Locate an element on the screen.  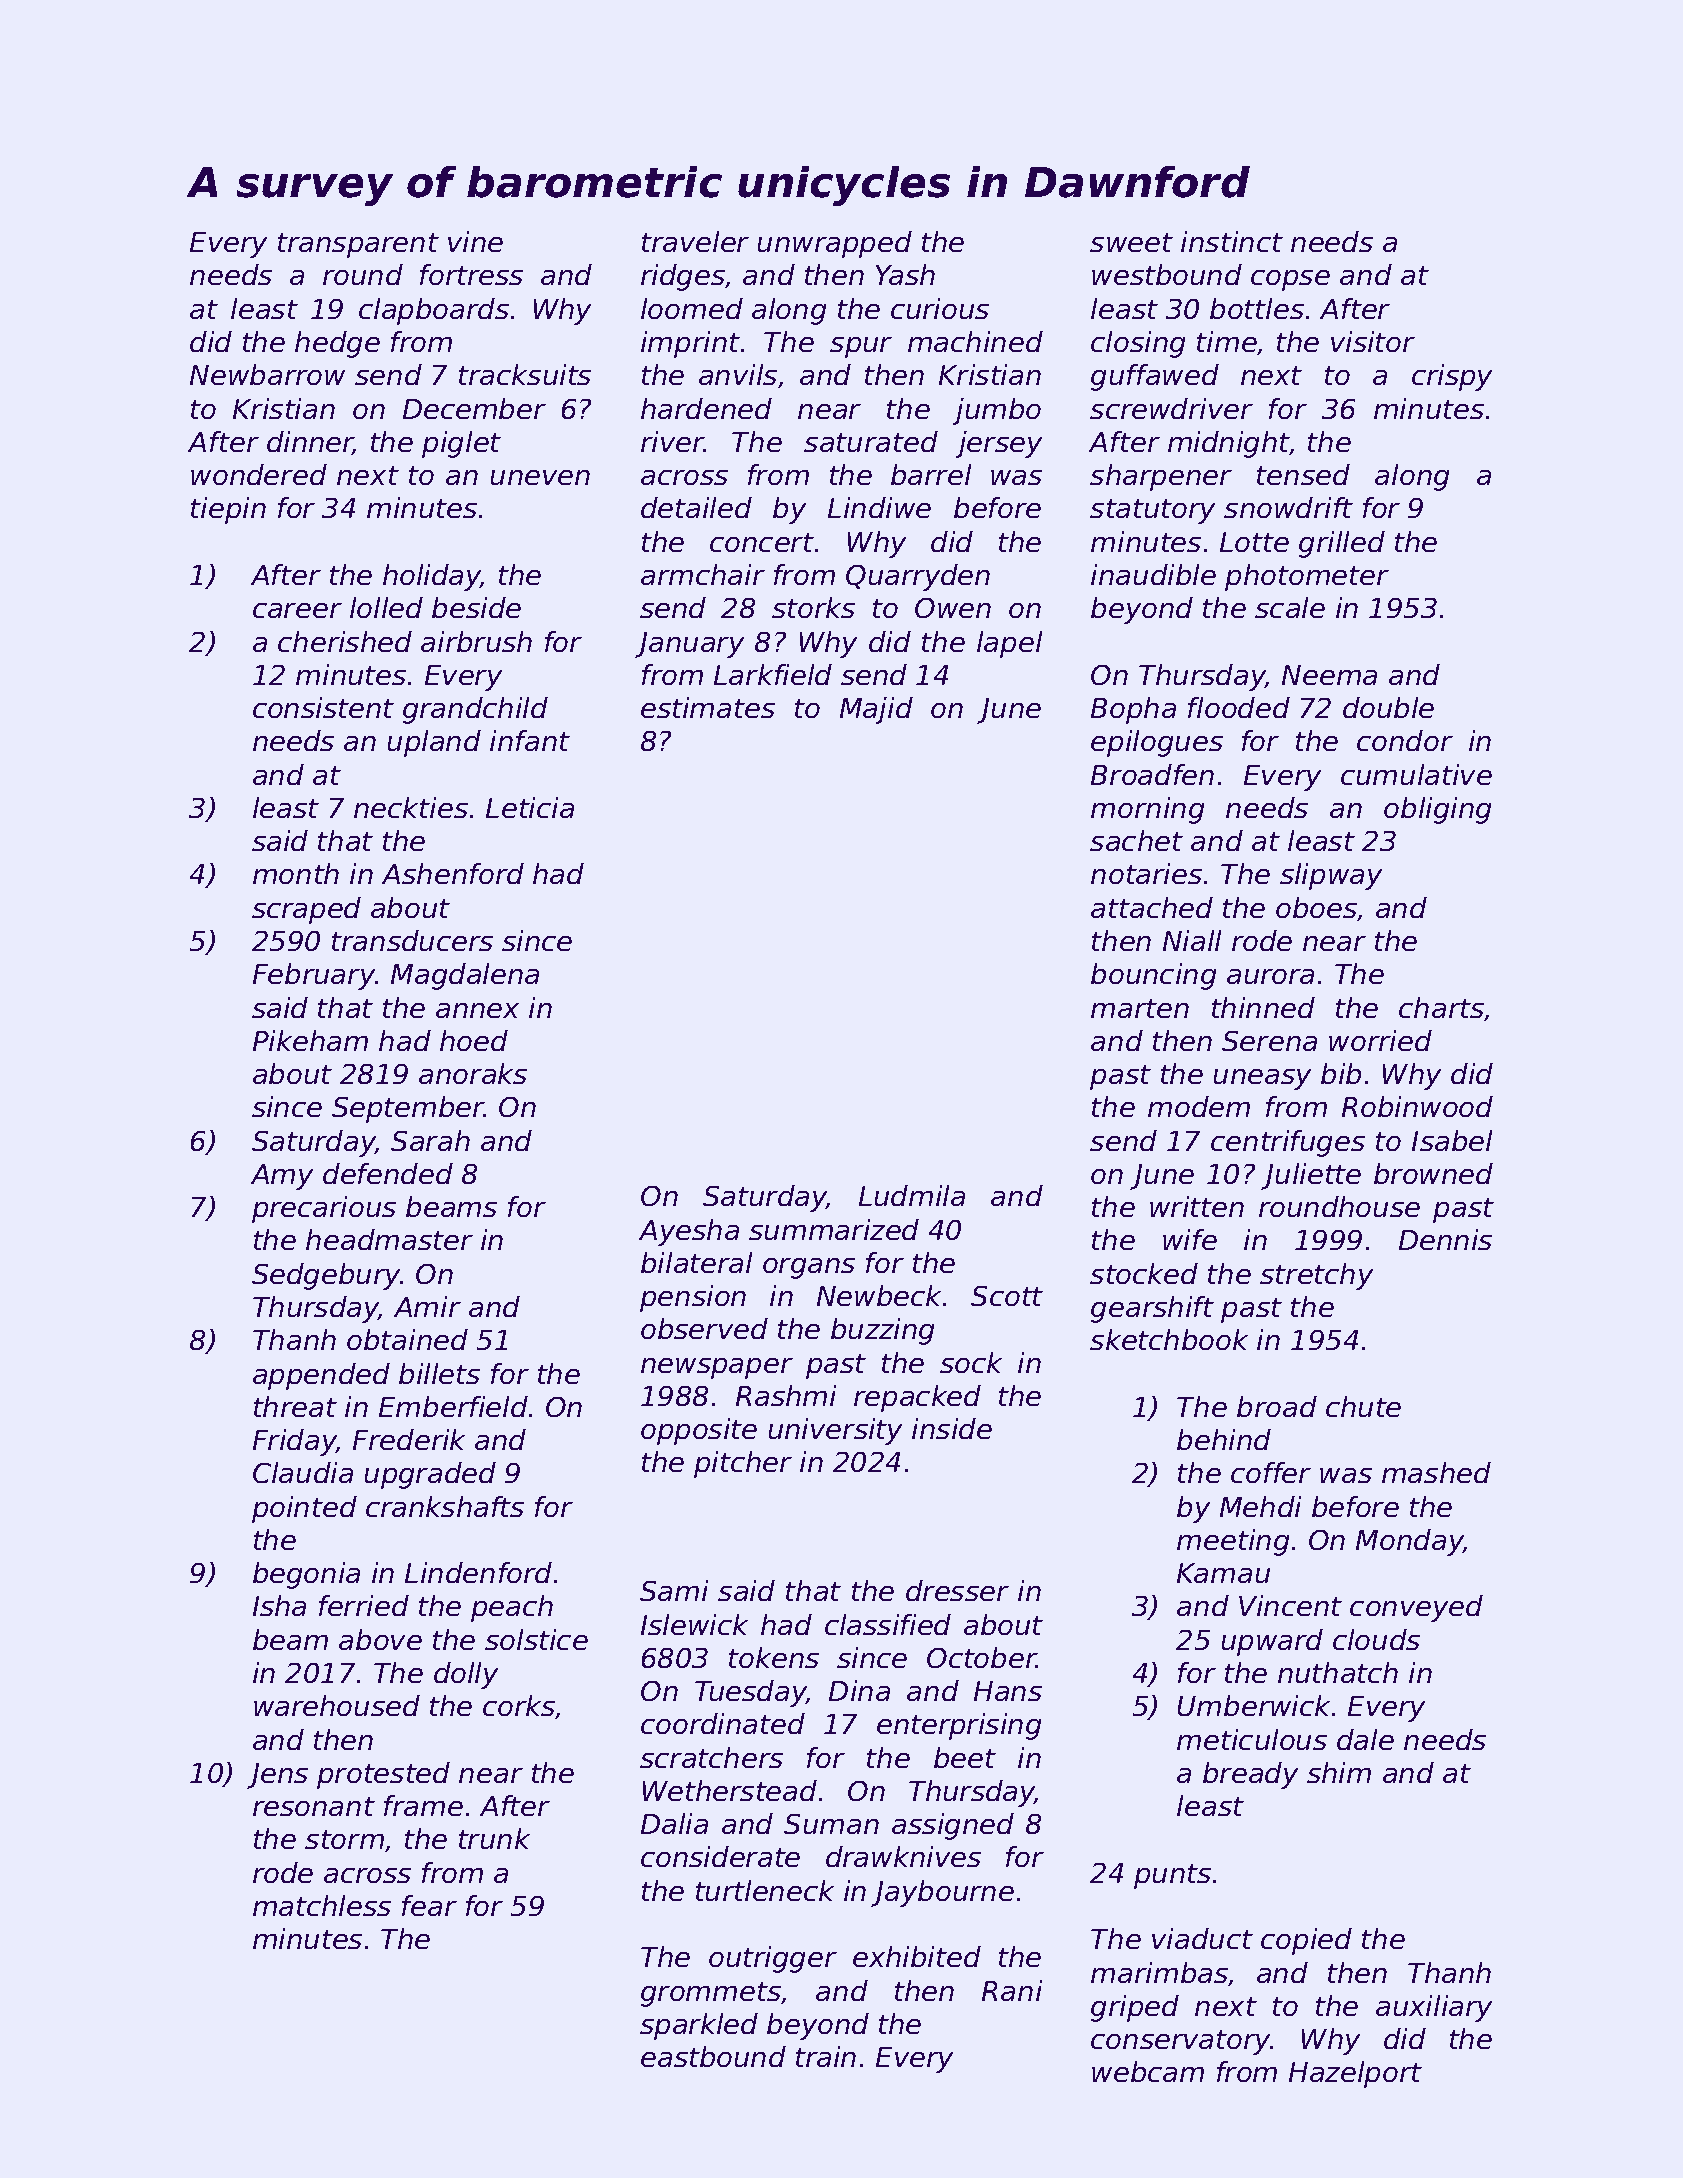
marten is located at coordinates (1140, 1008).
